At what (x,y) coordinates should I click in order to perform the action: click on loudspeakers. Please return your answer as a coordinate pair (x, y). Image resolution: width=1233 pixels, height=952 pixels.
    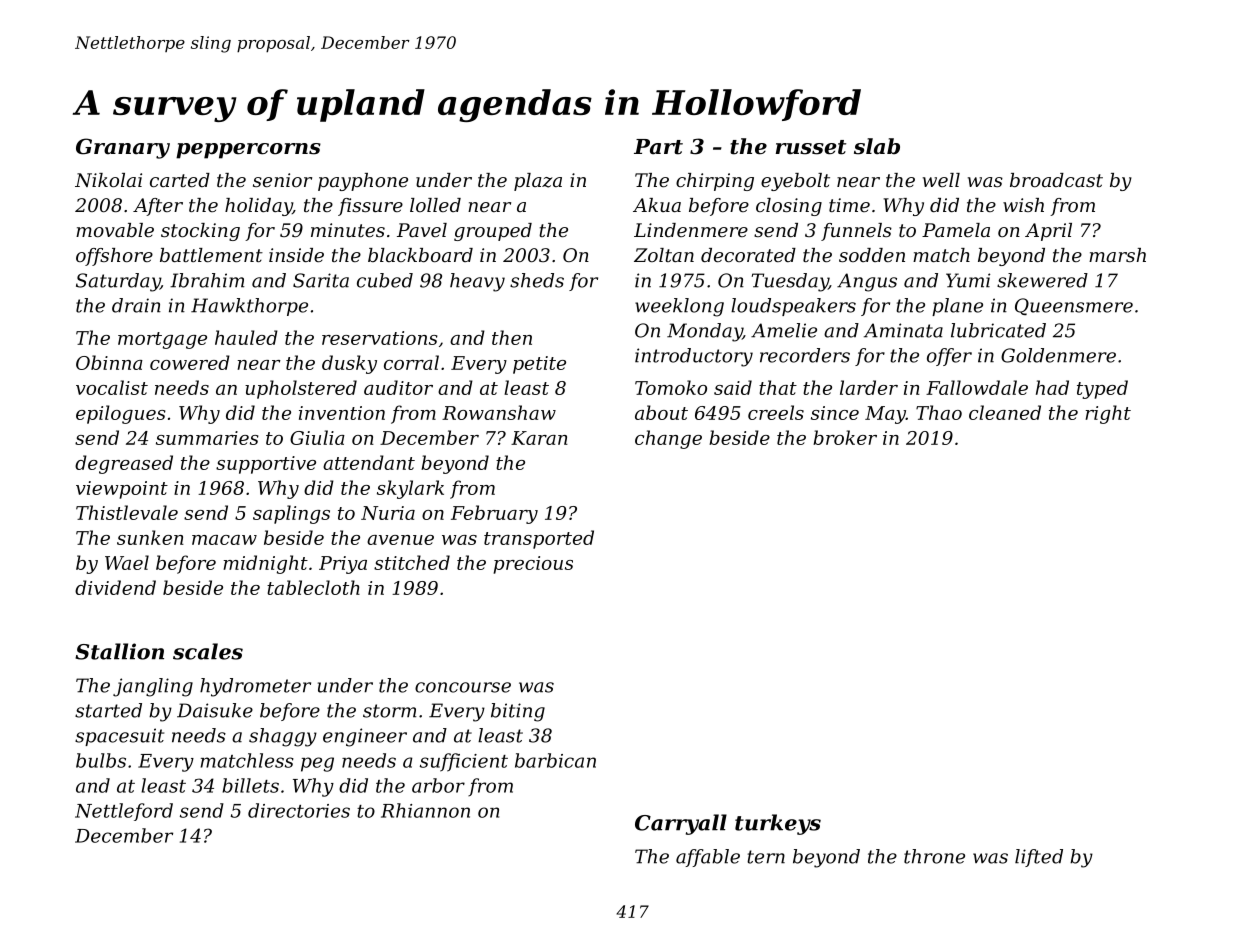
    Looking at the image, I should click on (793, 307).
